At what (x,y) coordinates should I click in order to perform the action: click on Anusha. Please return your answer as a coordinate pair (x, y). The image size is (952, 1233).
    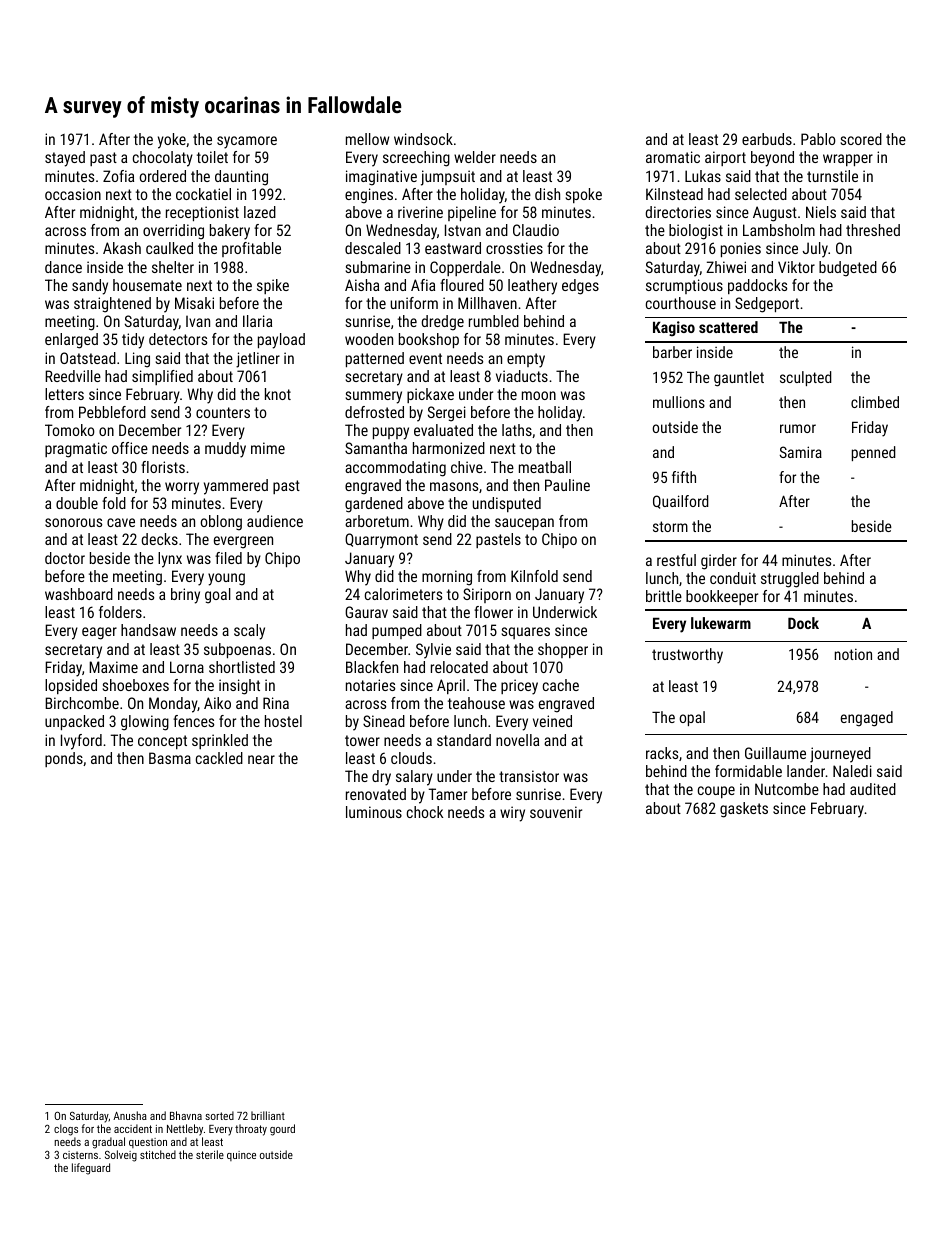
    Looking at the image, I should click on (130, 1115).
